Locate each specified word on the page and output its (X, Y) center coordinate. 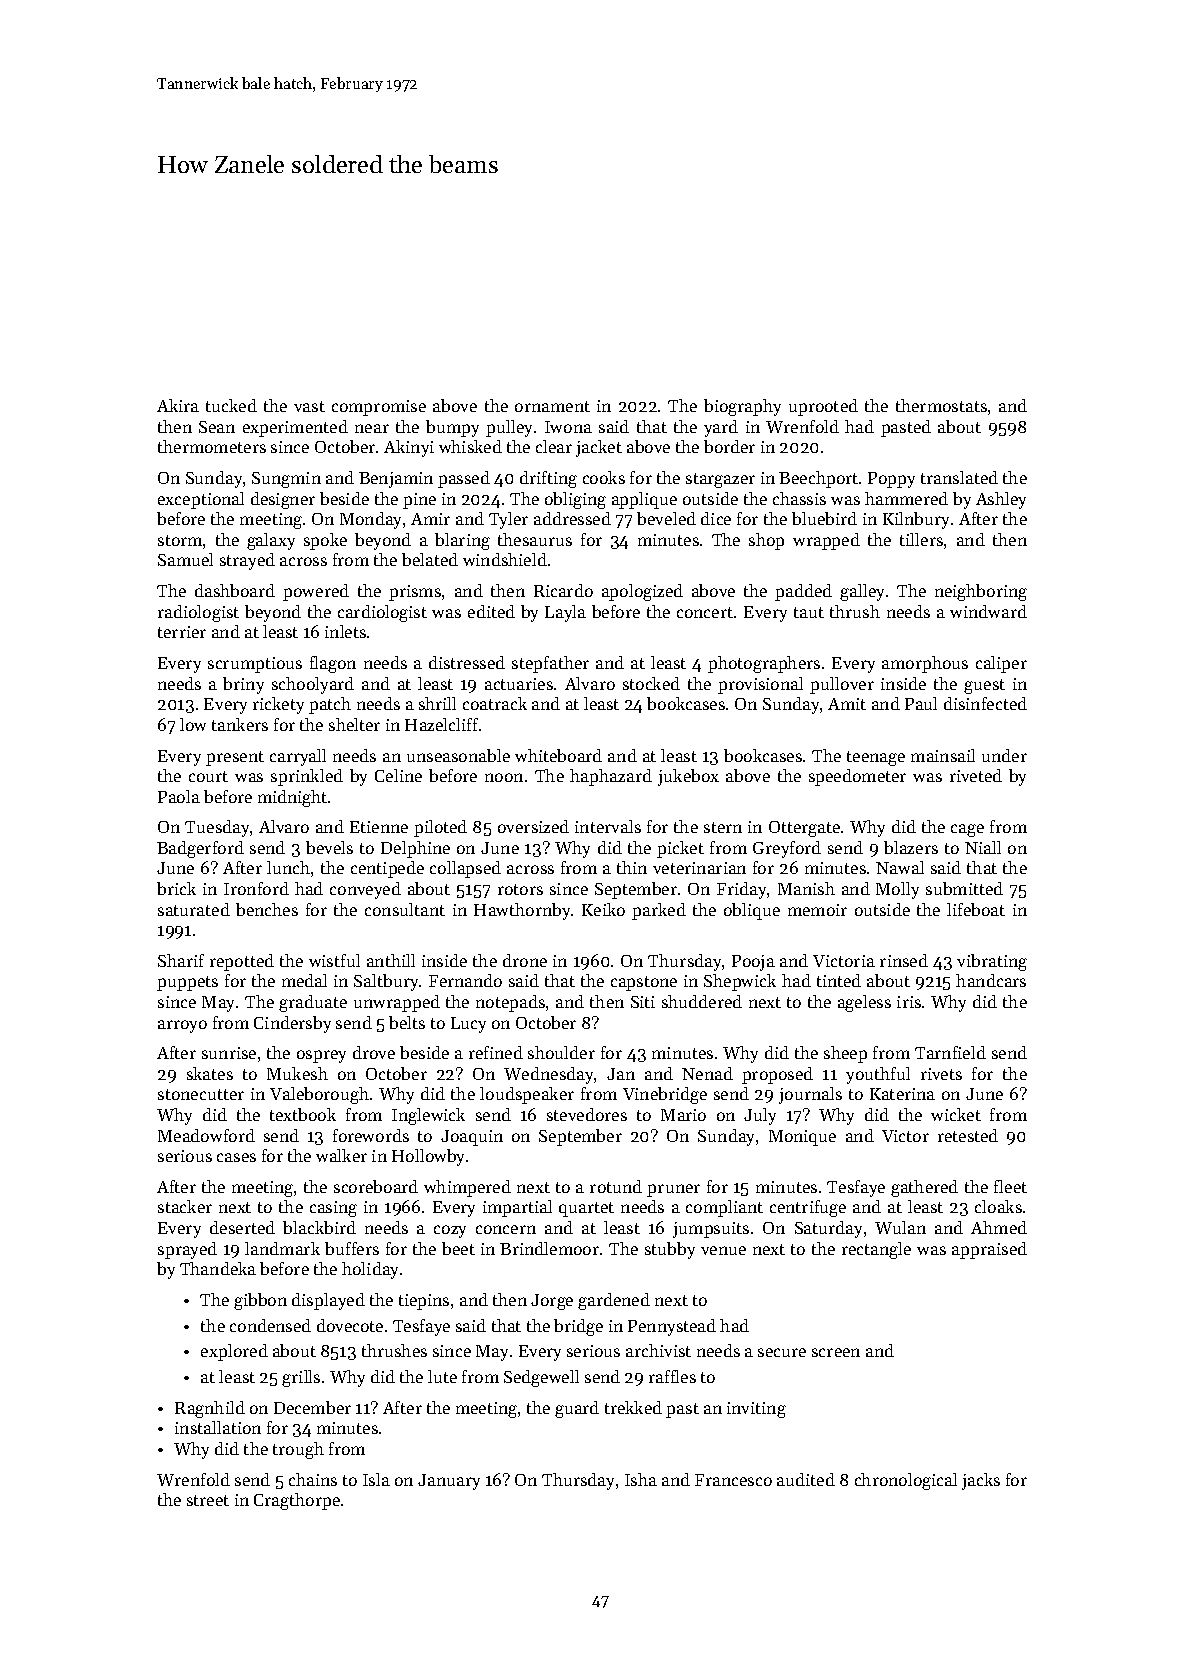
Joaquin (472, 1138)
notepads (510, 1003)
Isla (376, 1479)
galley (862, 592)
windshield (505, 559)
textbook (303, 1114)
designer (283, 500)
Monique (802, 1138)
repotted (242, 962)
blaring (462, 541)
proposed (777, 1075)
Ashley (1001, 500)
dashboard (235, 590)
